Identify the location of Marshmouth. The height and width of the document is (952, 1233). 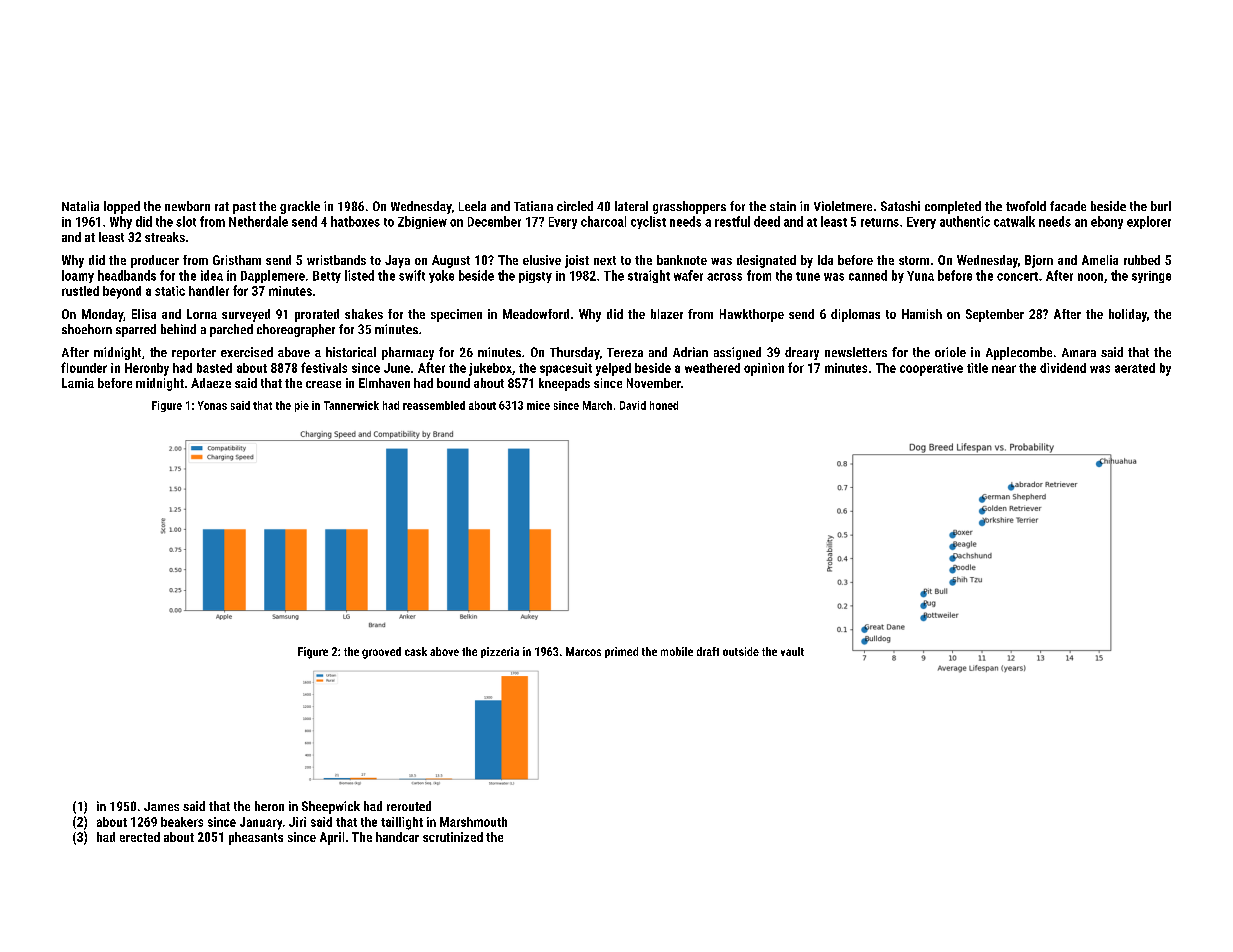
(473, 822).
